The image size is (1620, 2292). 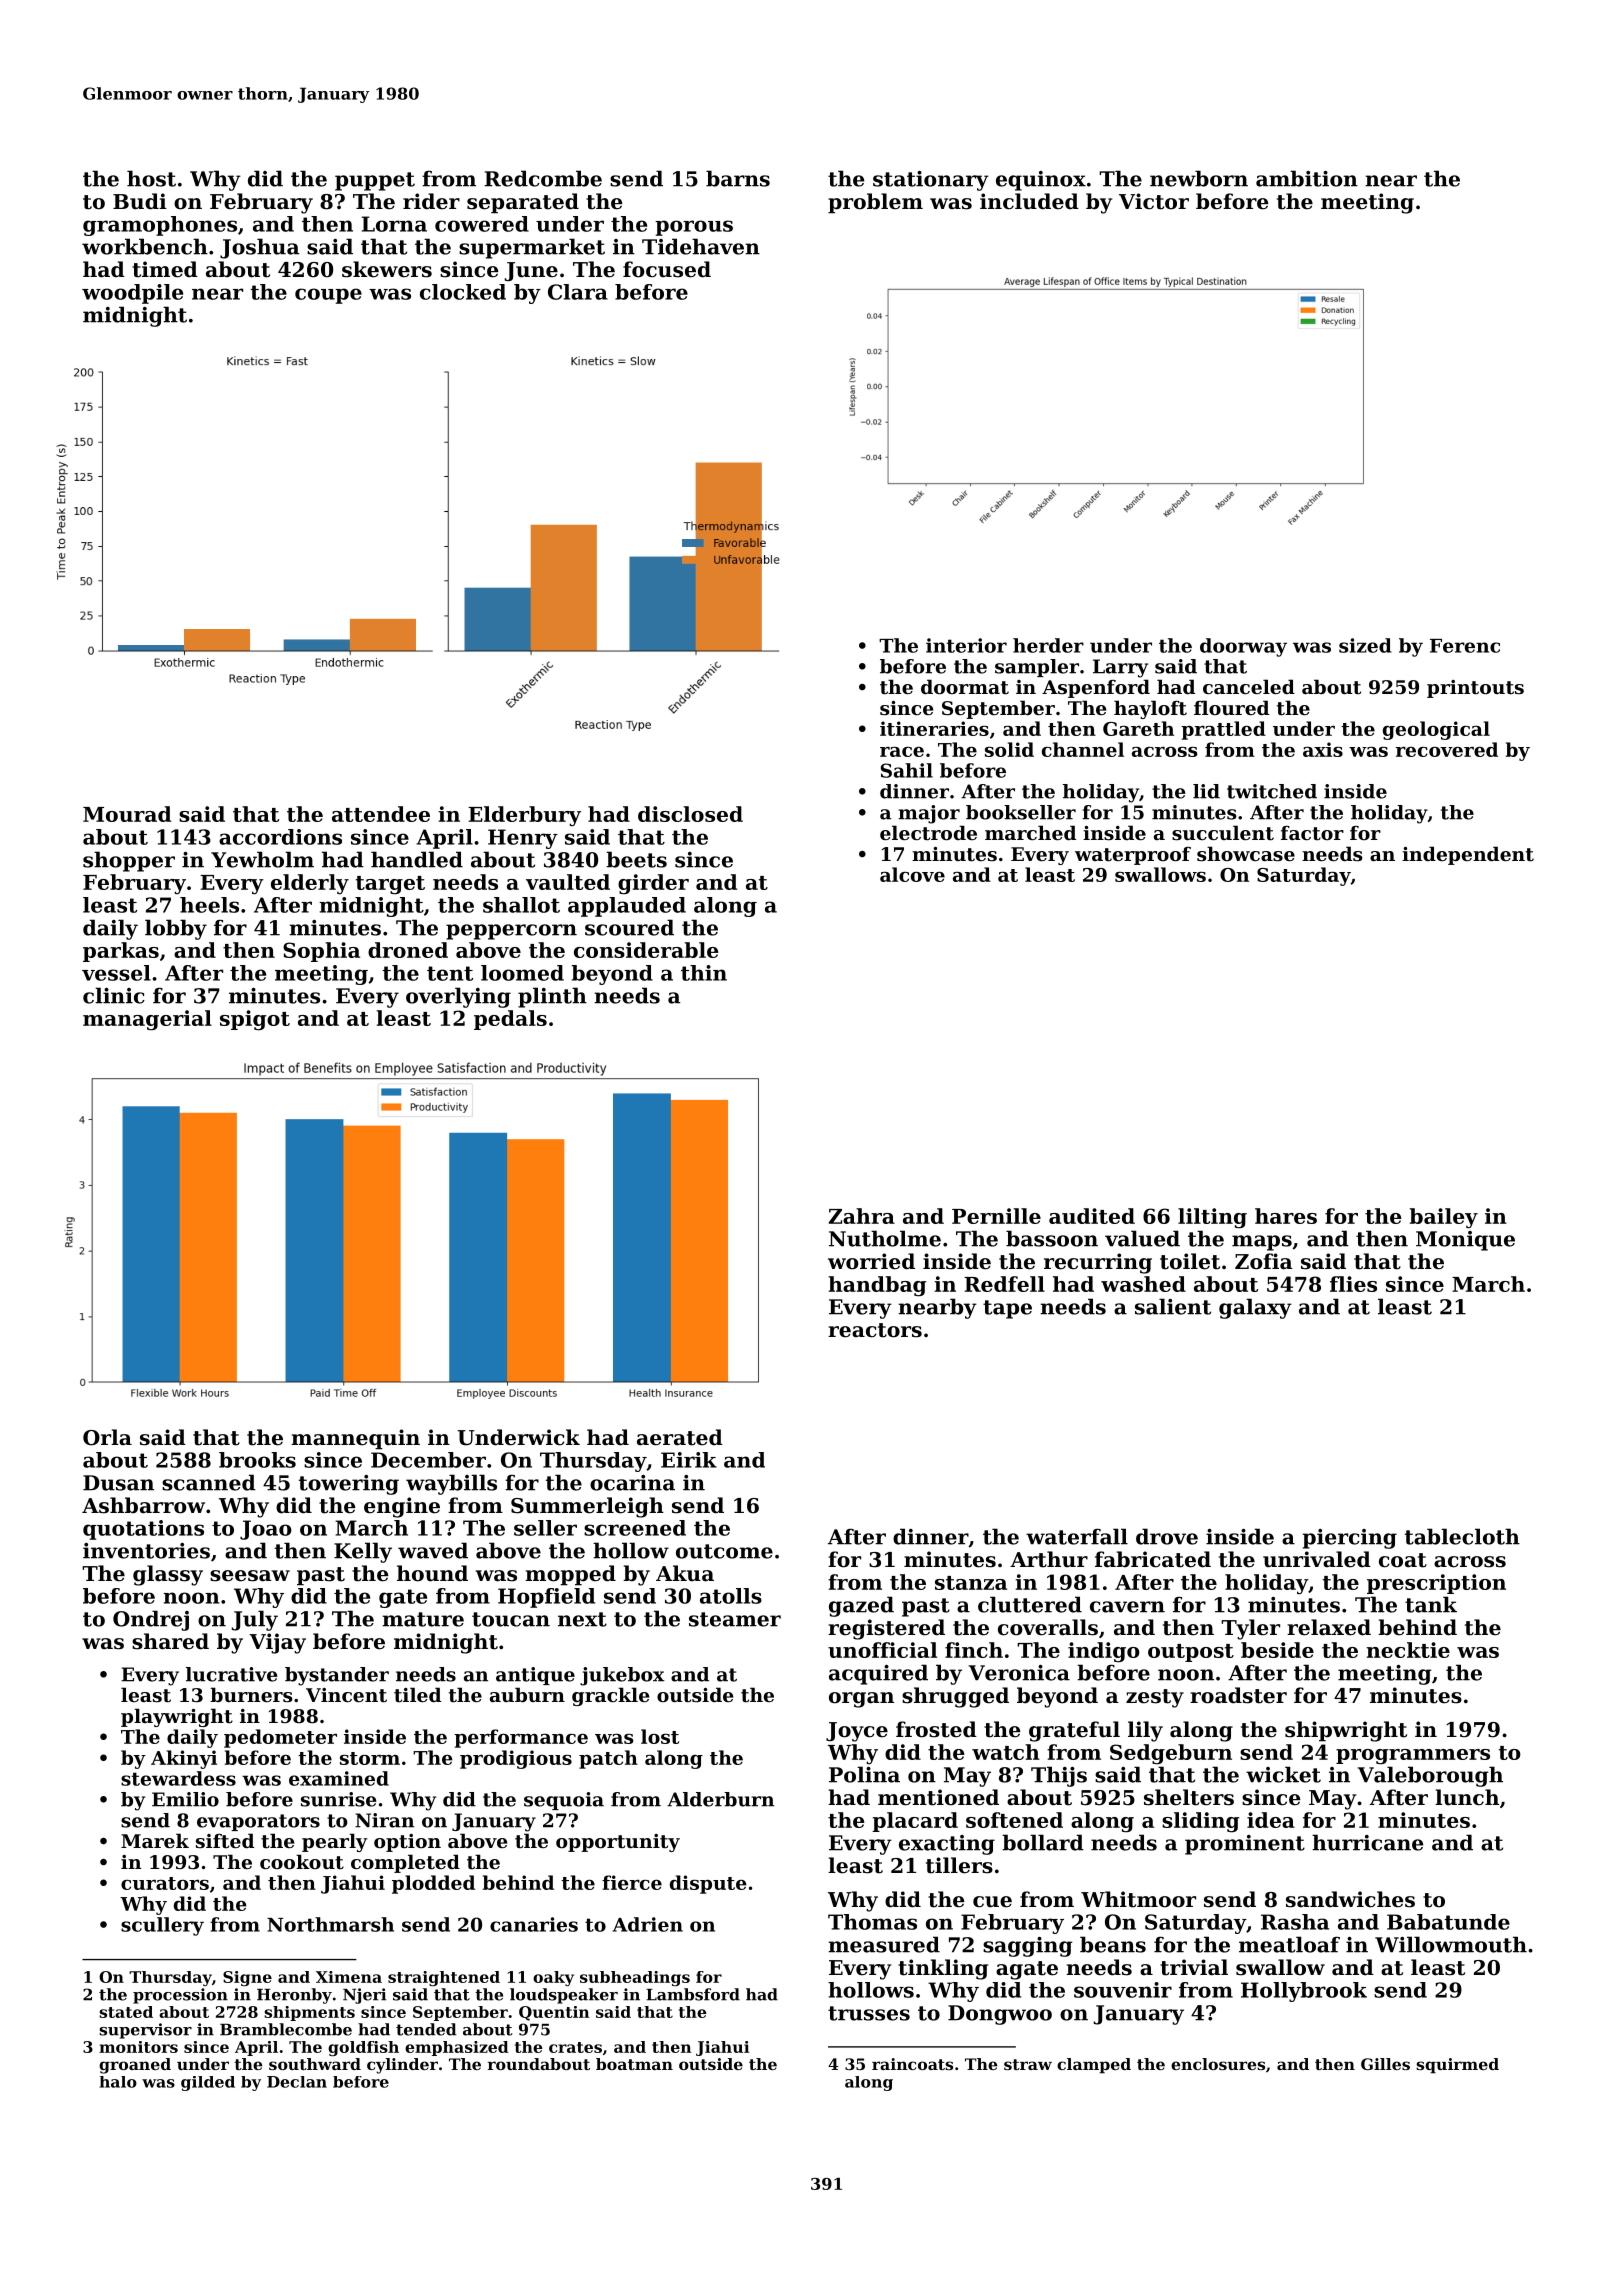 I want to click on stationary, so click(x=931, y=181).
